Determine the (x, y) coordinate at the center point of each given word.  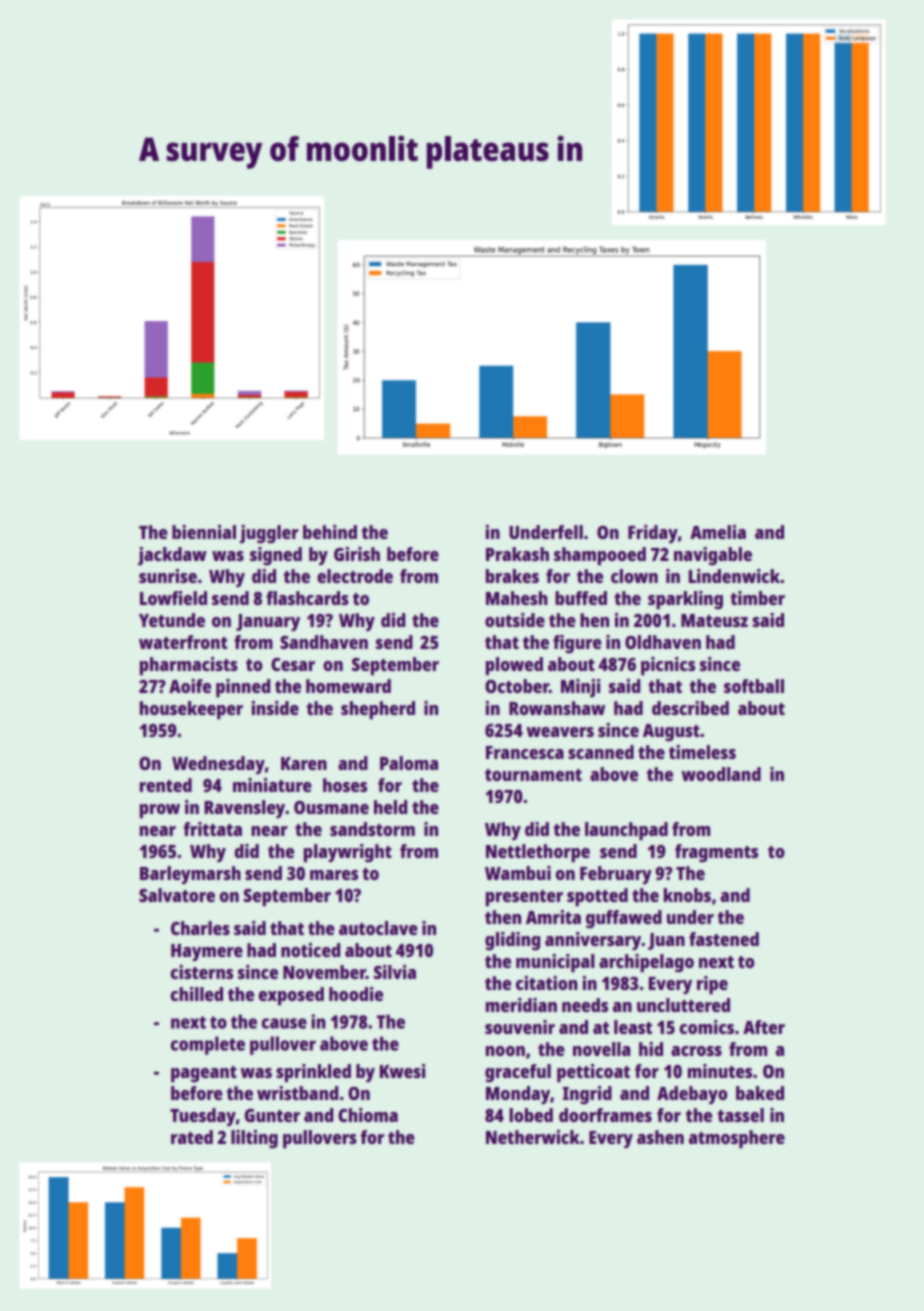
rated (192, 1137)
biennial (204, 532)
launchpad (626, 831)
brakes (512, 576)
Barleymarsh (190, 875)
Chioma (368, 1115)
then (503, 917)
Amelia (718, 532)
